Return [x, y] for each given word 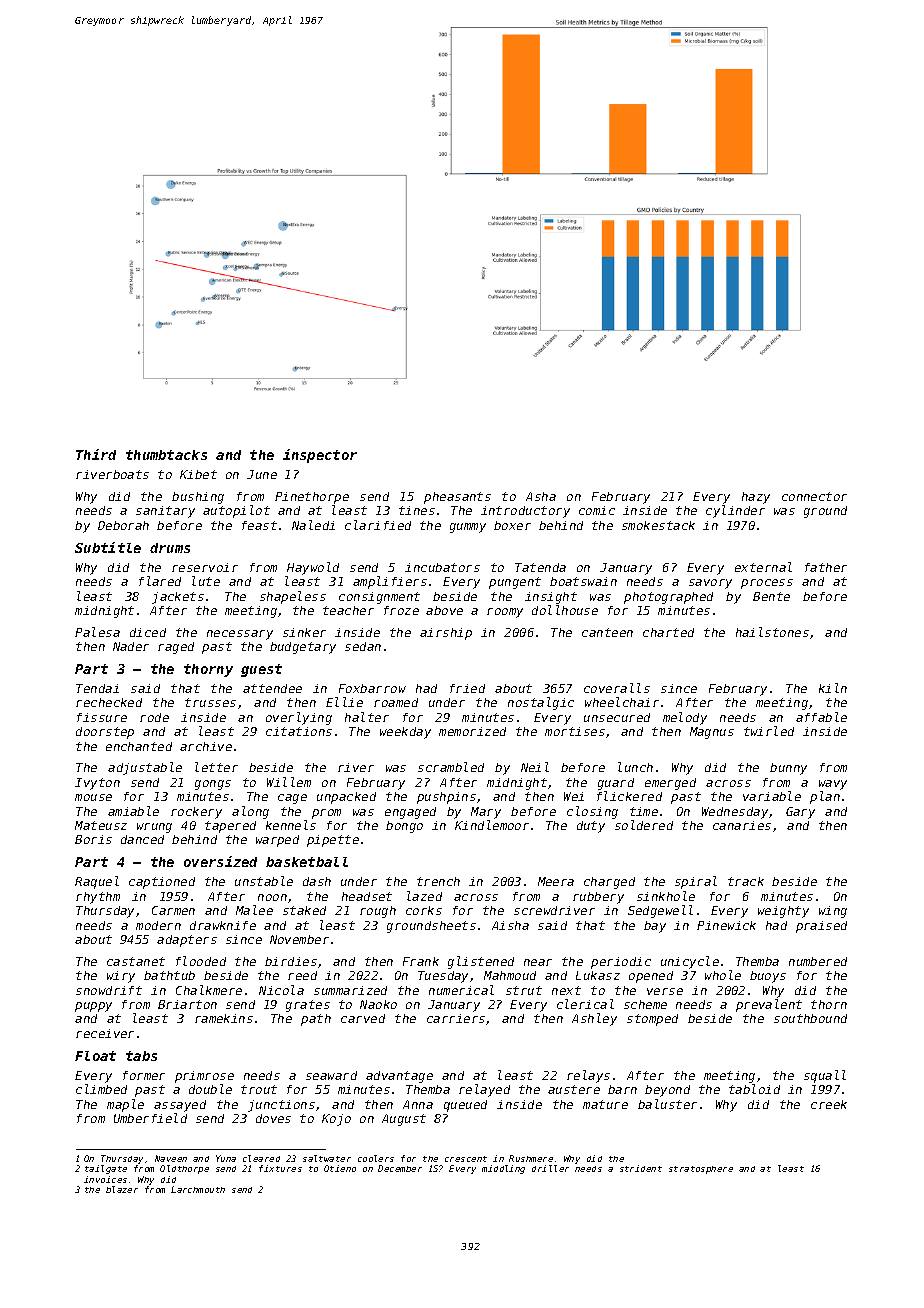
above [444, 610]
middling [503, 1169]
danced [142, 839]
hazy [756, 498]
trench [438, 881]
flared [160, 581]
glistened [481, 962]
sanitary [165, 512]
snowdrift [109, 990]
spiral [696, 882]
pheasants [457, 498]
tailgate [106, 1169]
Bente [771, 596]
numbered [818, 961]
